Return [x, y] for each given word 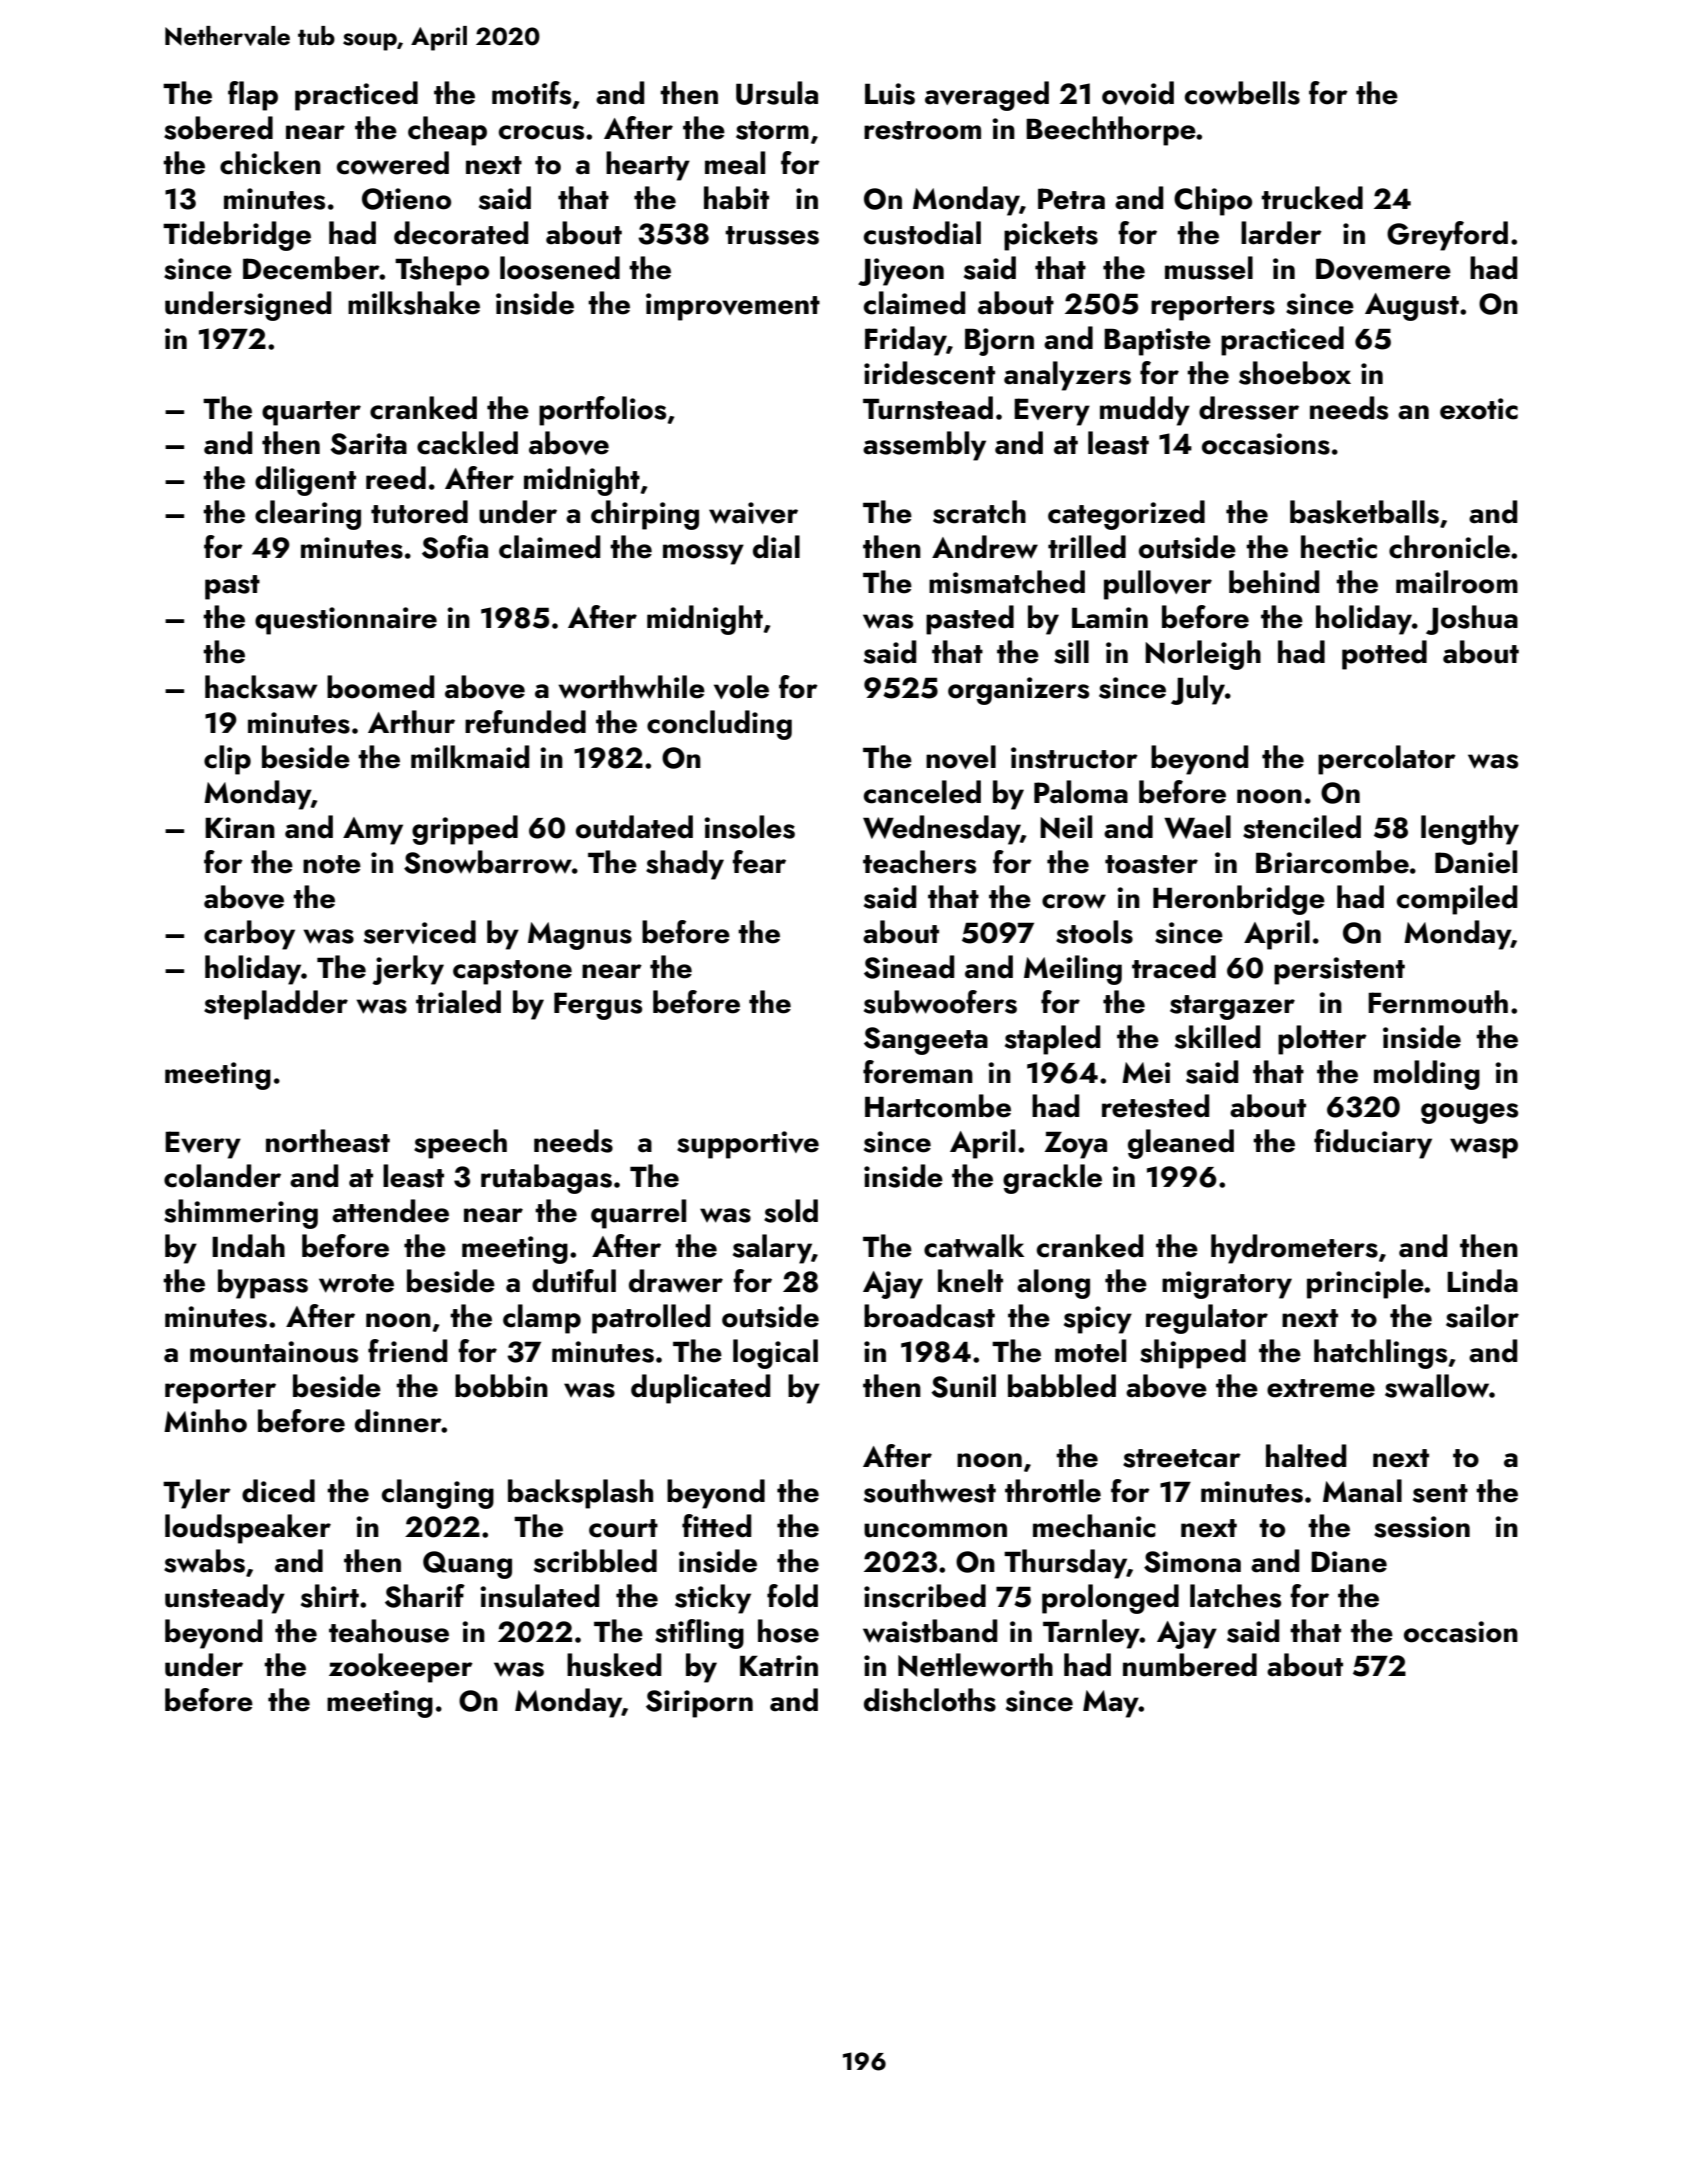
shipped [1193, 1354]
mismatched [1007, 582]
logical [775, 1354]
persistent [1339, 971]
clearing [308, 515]
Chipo [1213, 201]
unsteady [225, 1599]
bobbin [501, 1386]
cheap [447, 131]
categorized [1126, 515]
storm [772, 130]
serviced [420, 932]
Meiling [1073, 970]
